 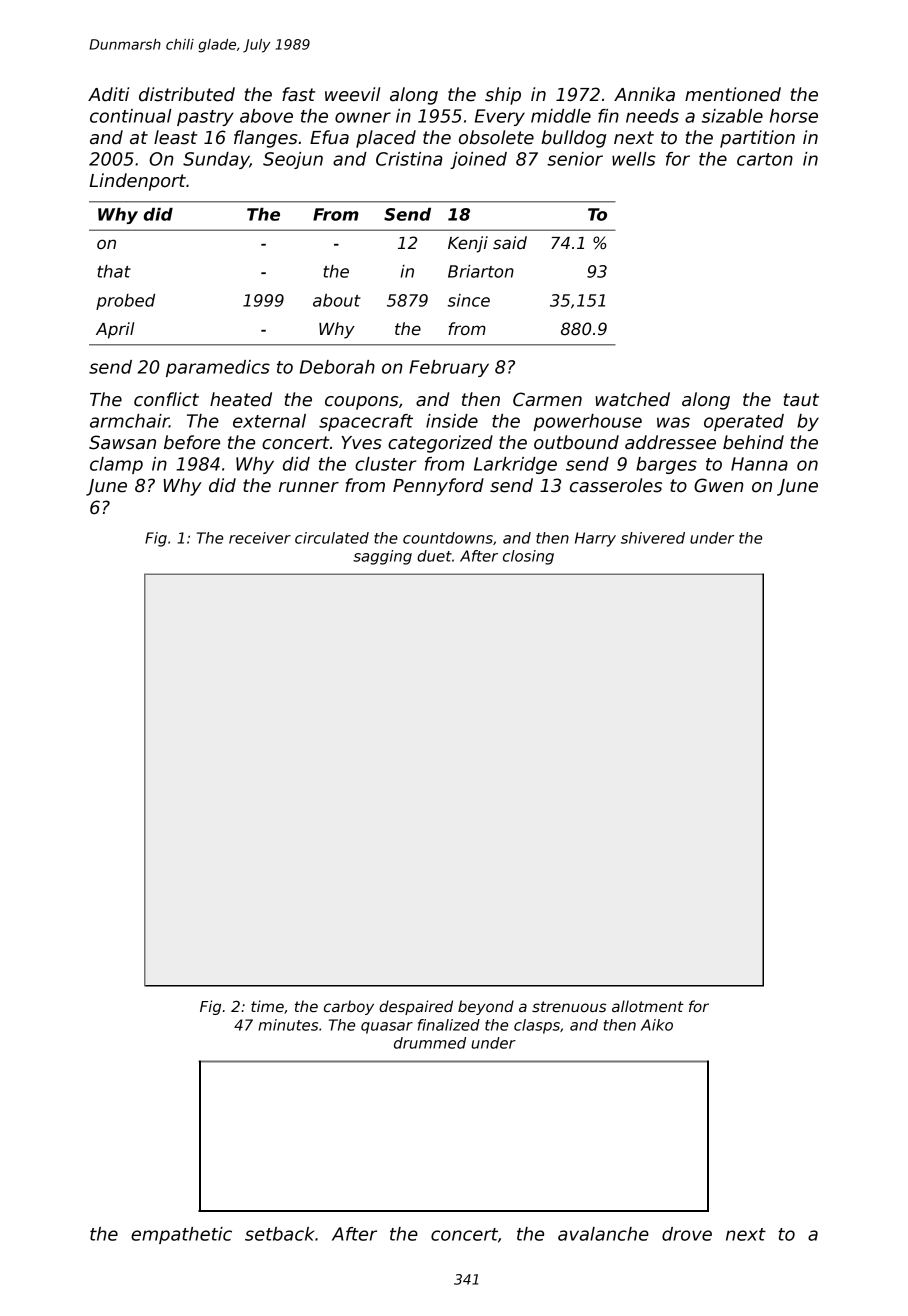 I want to click on clamp, so click(x=116, y=465).
